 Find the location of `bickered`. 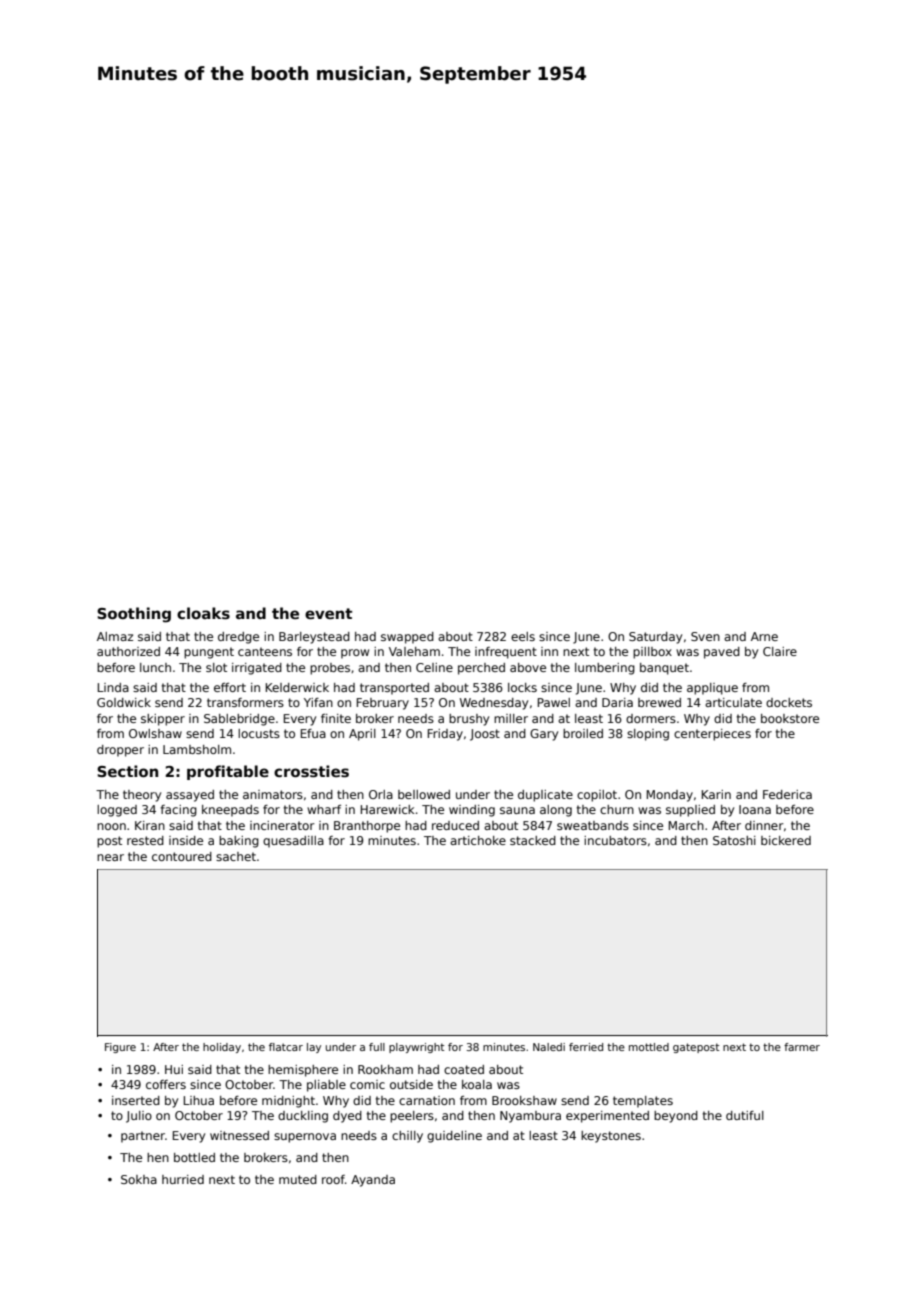

bickered is located at coordinates (786, 840).
